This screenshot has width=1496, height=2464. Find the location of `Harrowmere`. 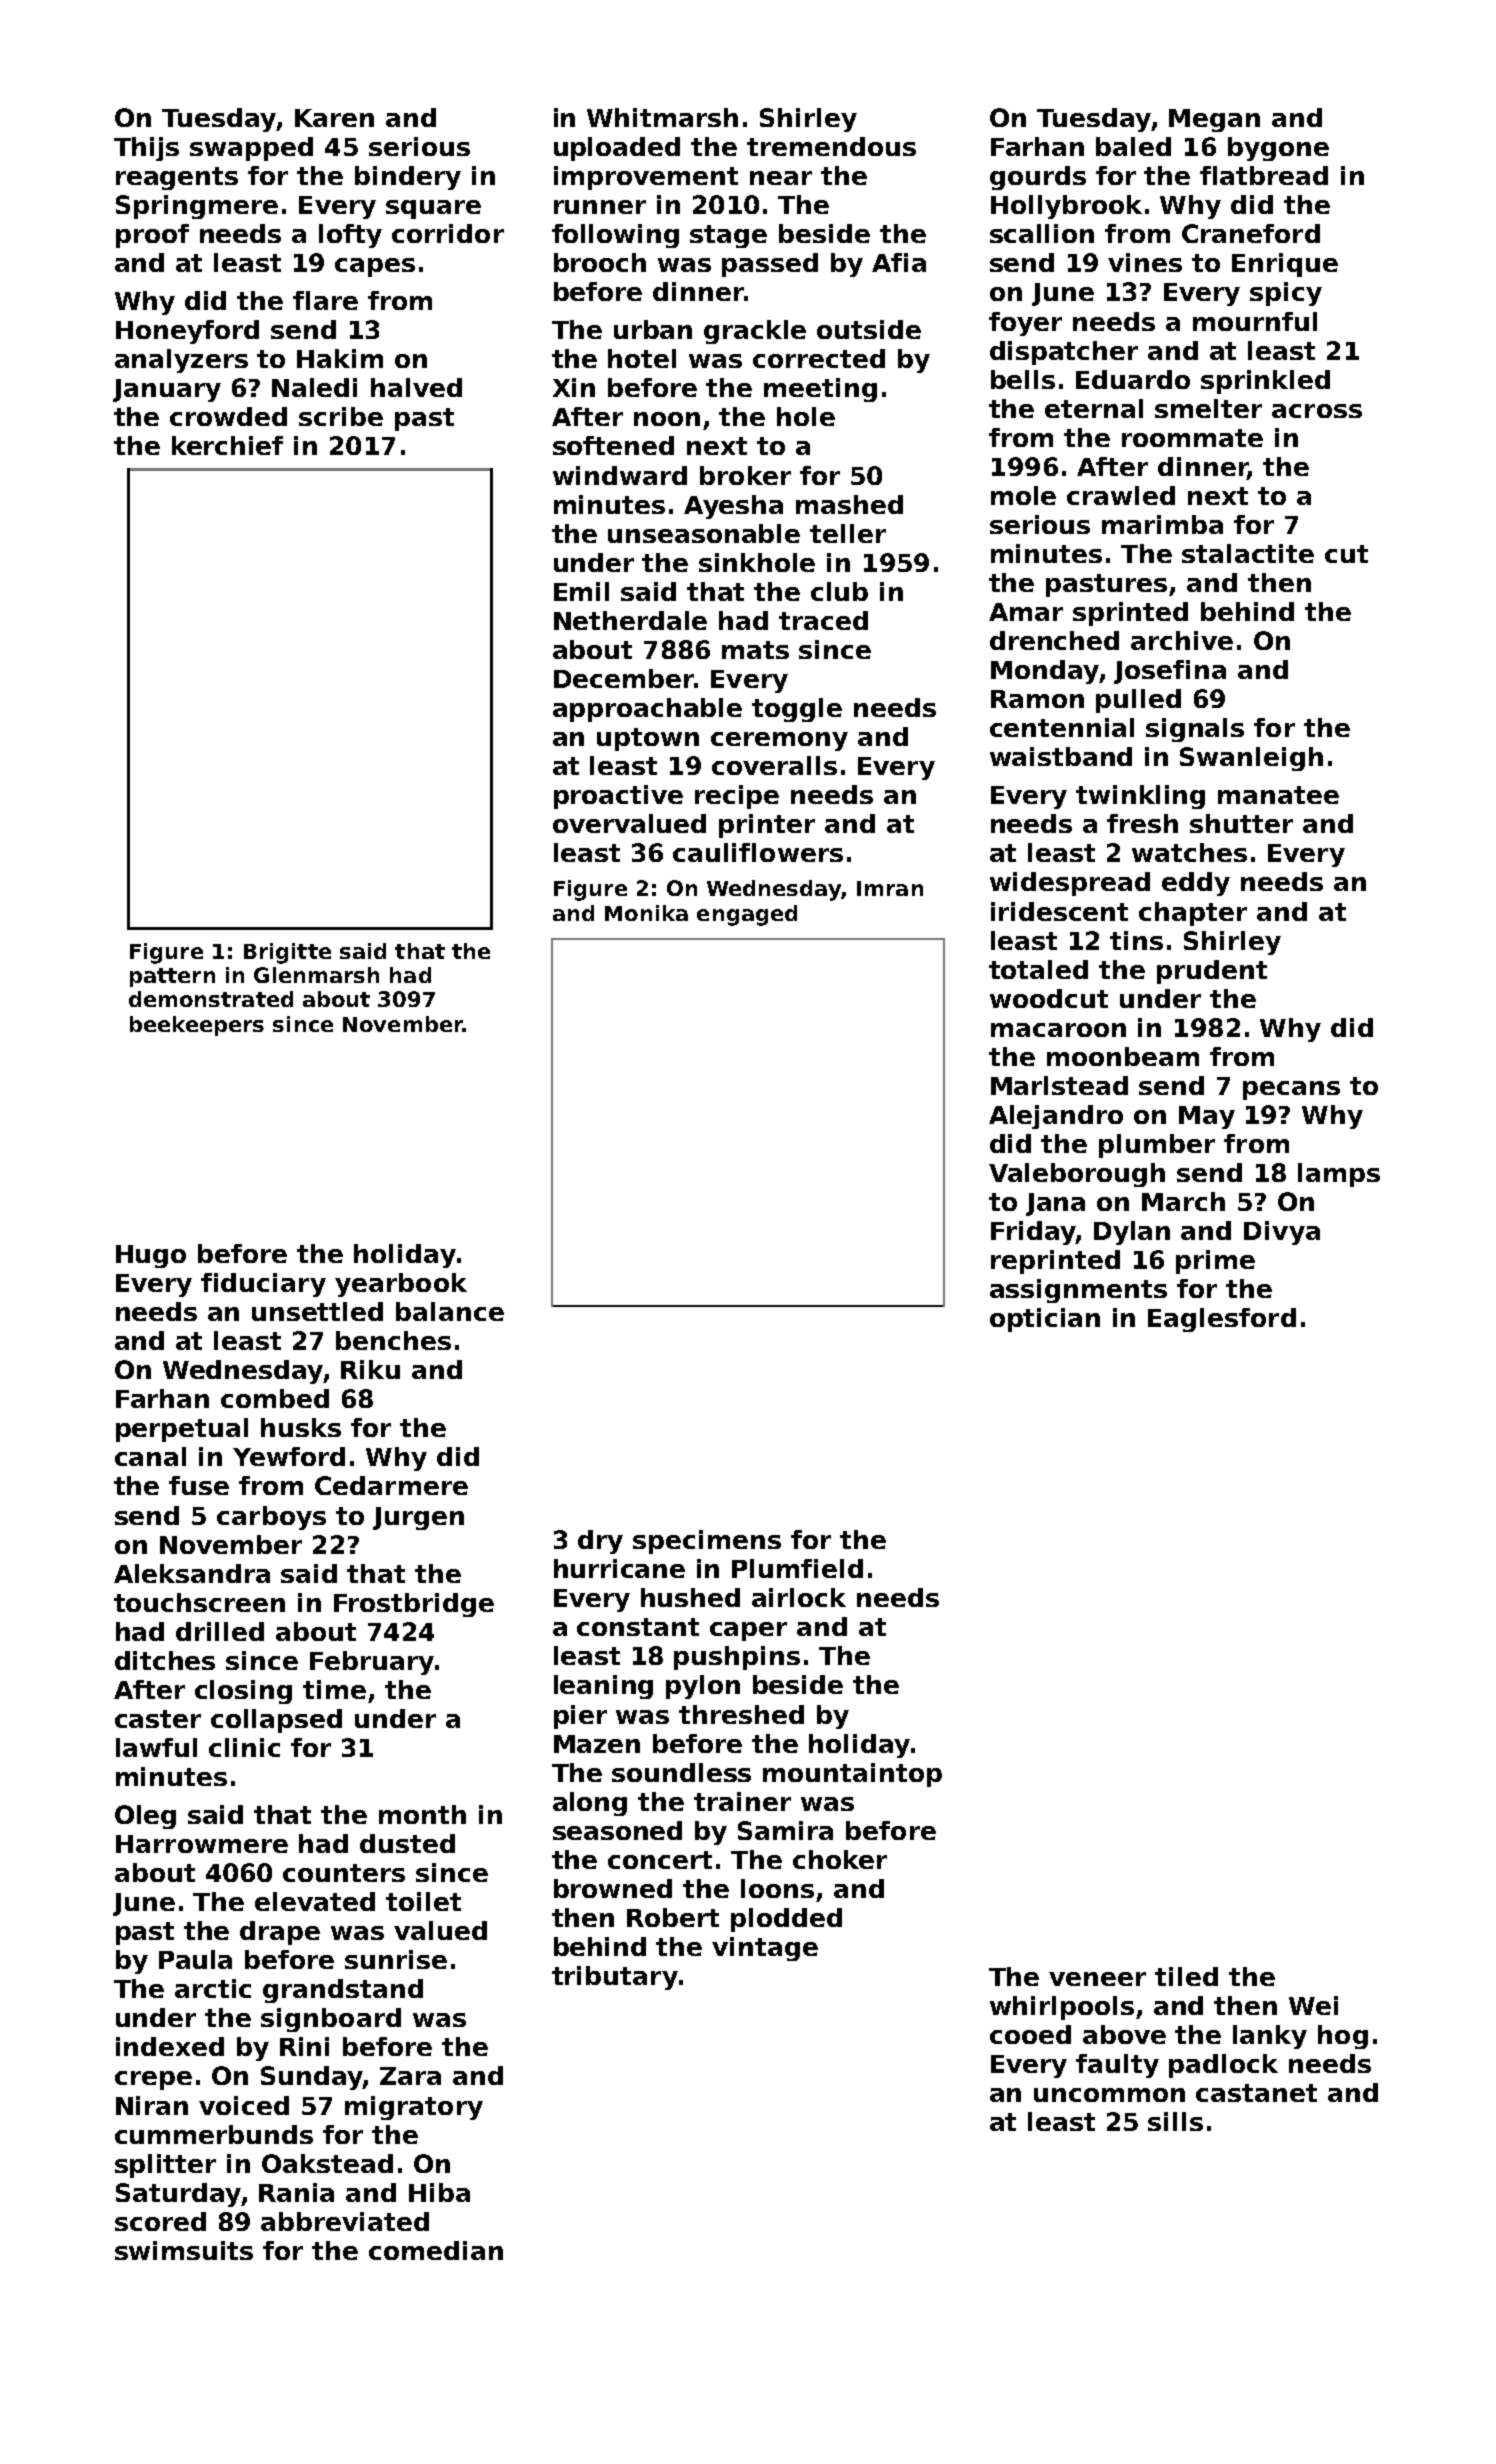

Harrowmere is located at coordinates (202, 1844).
